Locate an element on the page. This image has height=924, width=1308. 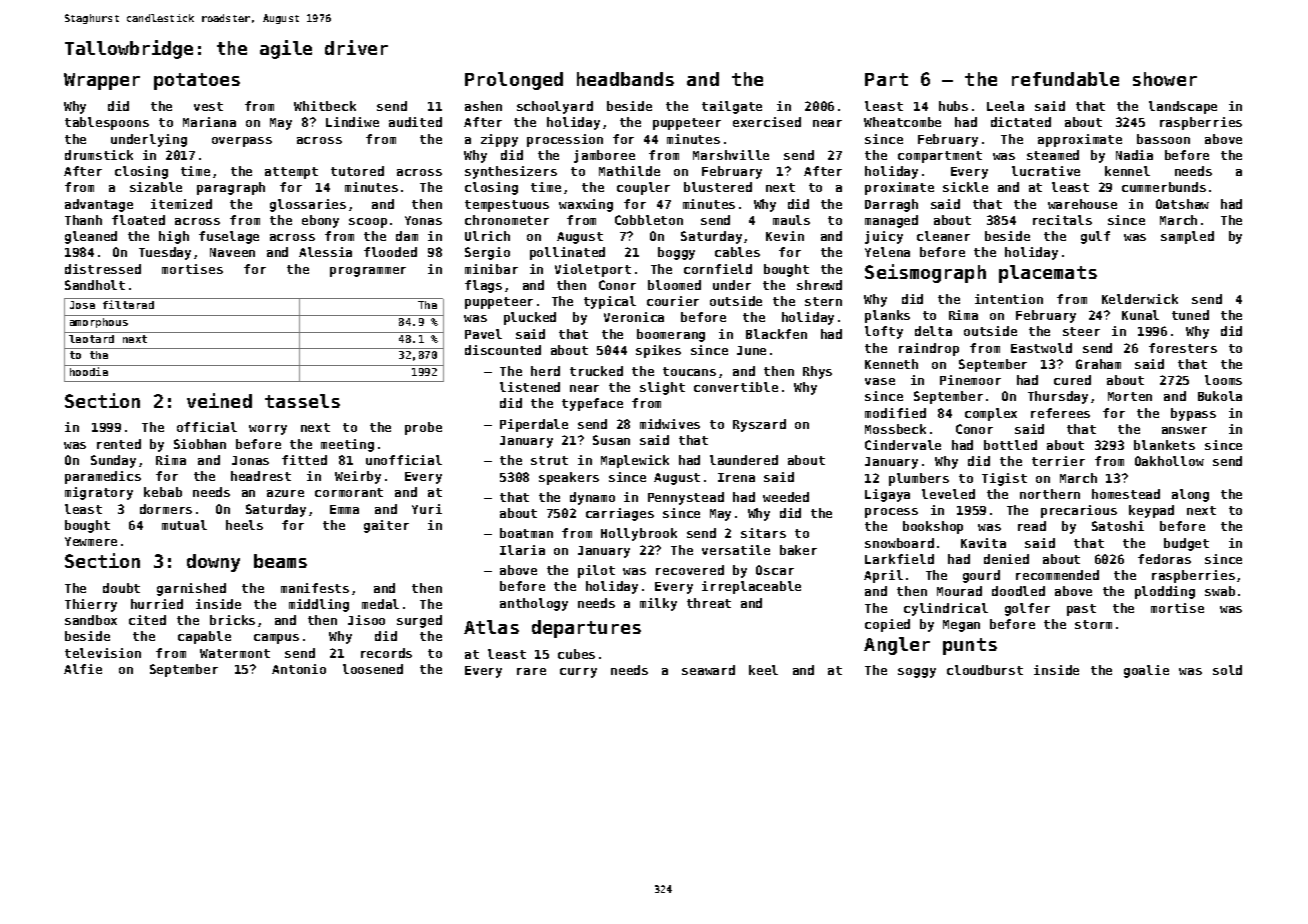
pilot is located at coordinates (596, 571).
